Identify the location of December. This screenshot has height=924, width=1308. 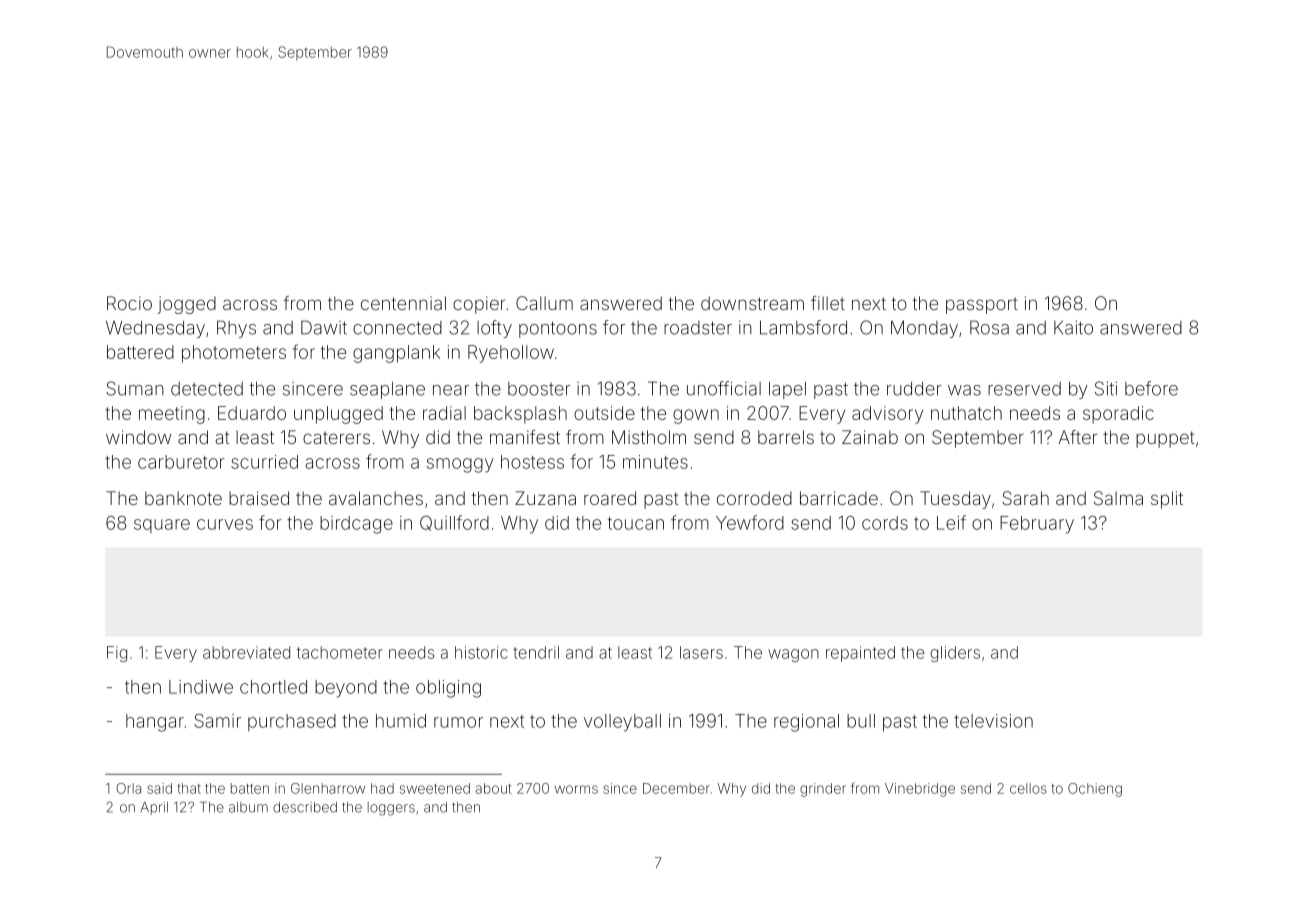
(676, 788).
